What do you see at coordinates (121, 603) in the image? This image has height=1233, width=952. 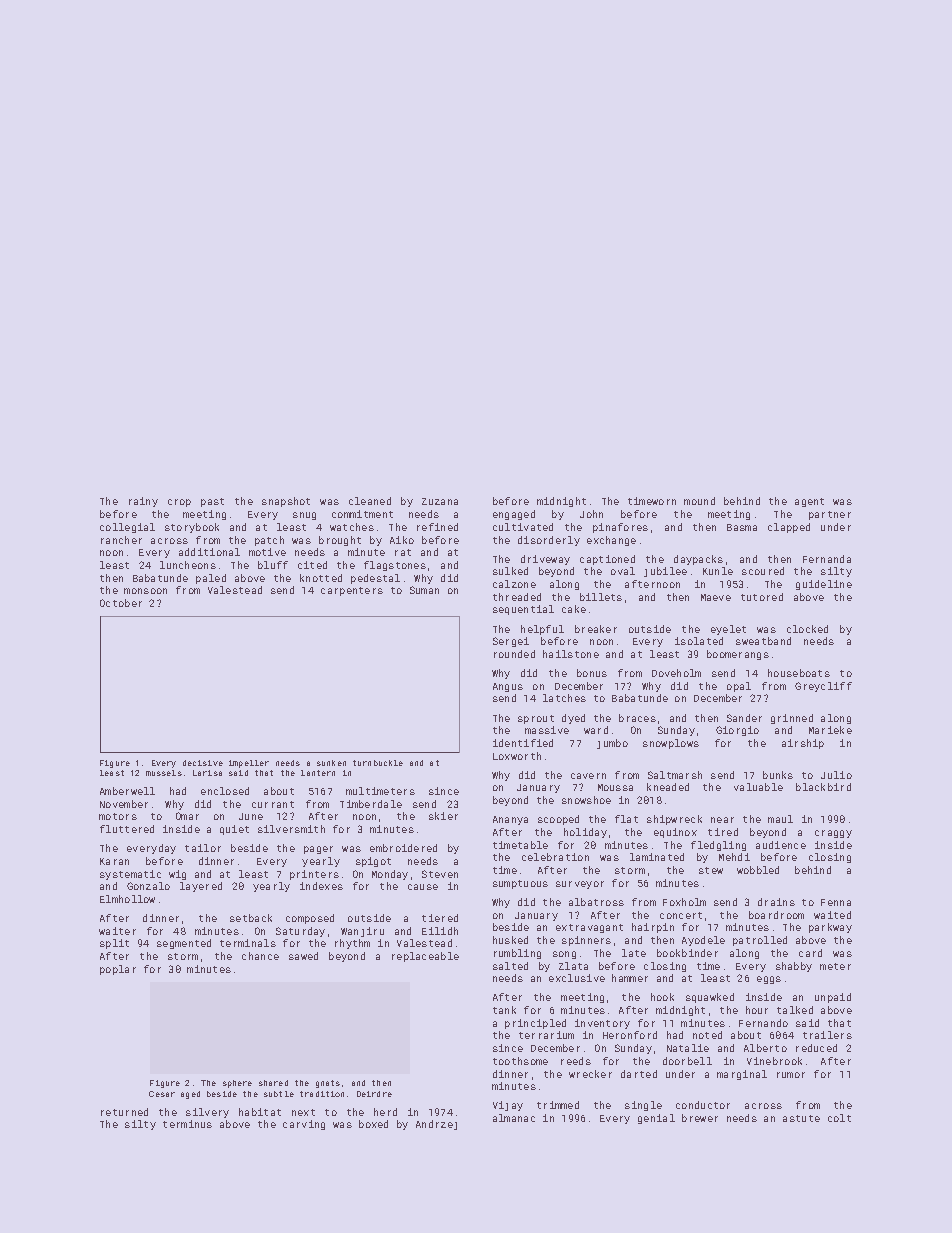 I see `October` at bounding box center [121, 603].
